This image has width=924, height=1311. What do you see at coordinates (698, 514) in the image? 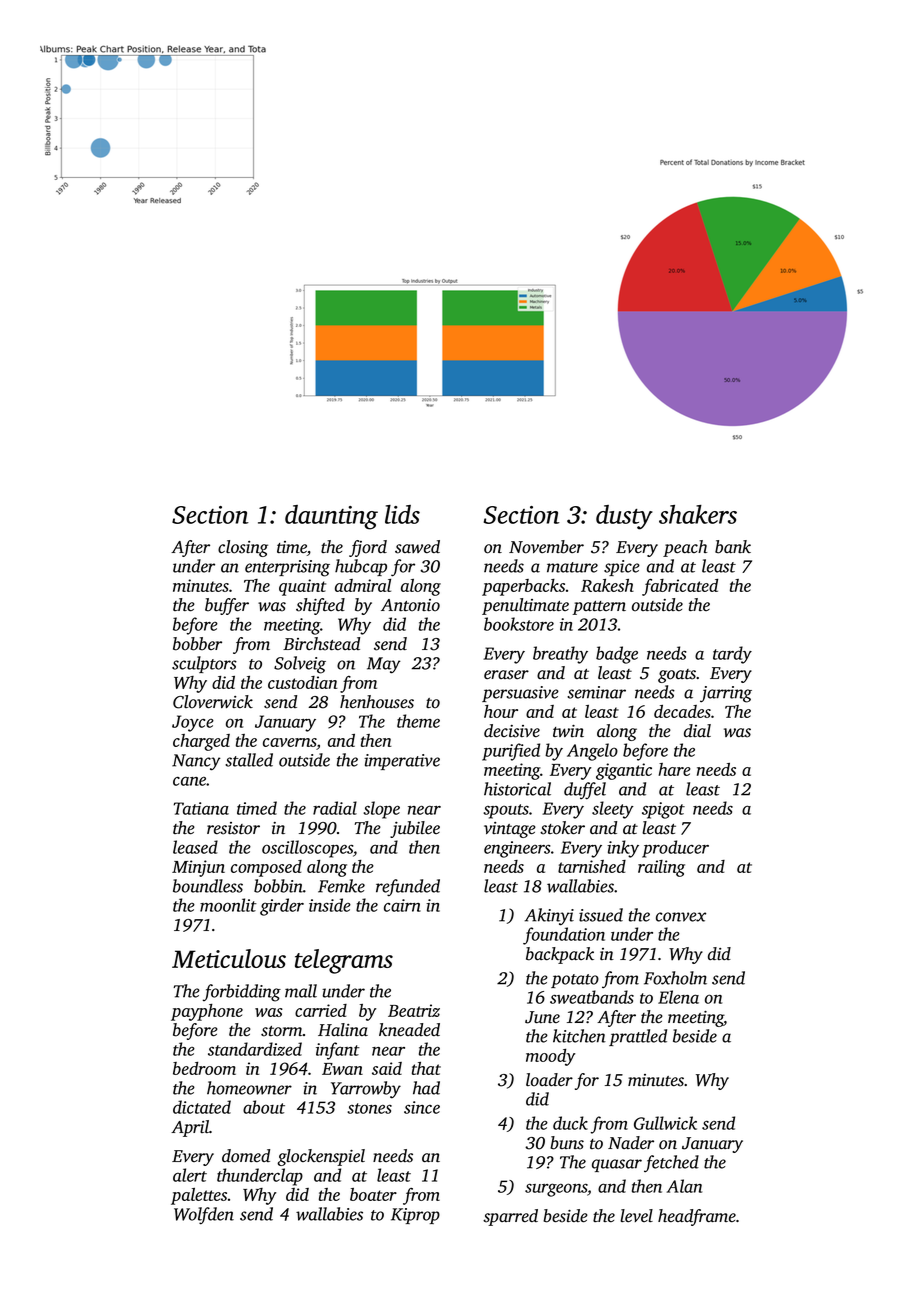
I see `shakers` at bounding box center [698, 514].
